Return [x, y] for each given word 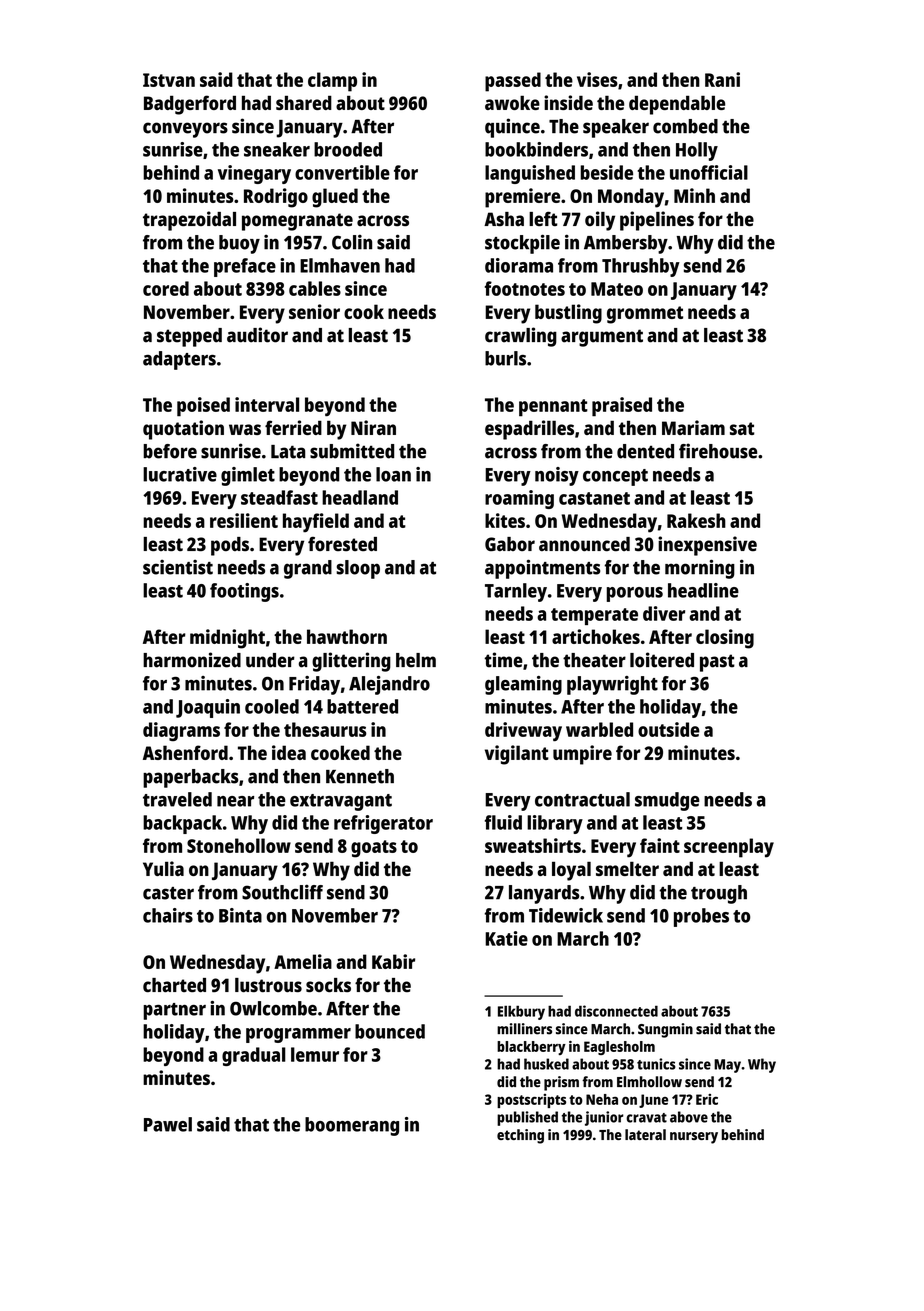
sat [742, 428]
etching [520, 1136]
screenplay [729, 848]
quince [512, 128]
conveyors [185, 130]
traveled [177, 799]
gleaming [523, 685]
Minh [694, 195]
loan [393, 474]
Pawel [168, 1124]
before [170, 451]
